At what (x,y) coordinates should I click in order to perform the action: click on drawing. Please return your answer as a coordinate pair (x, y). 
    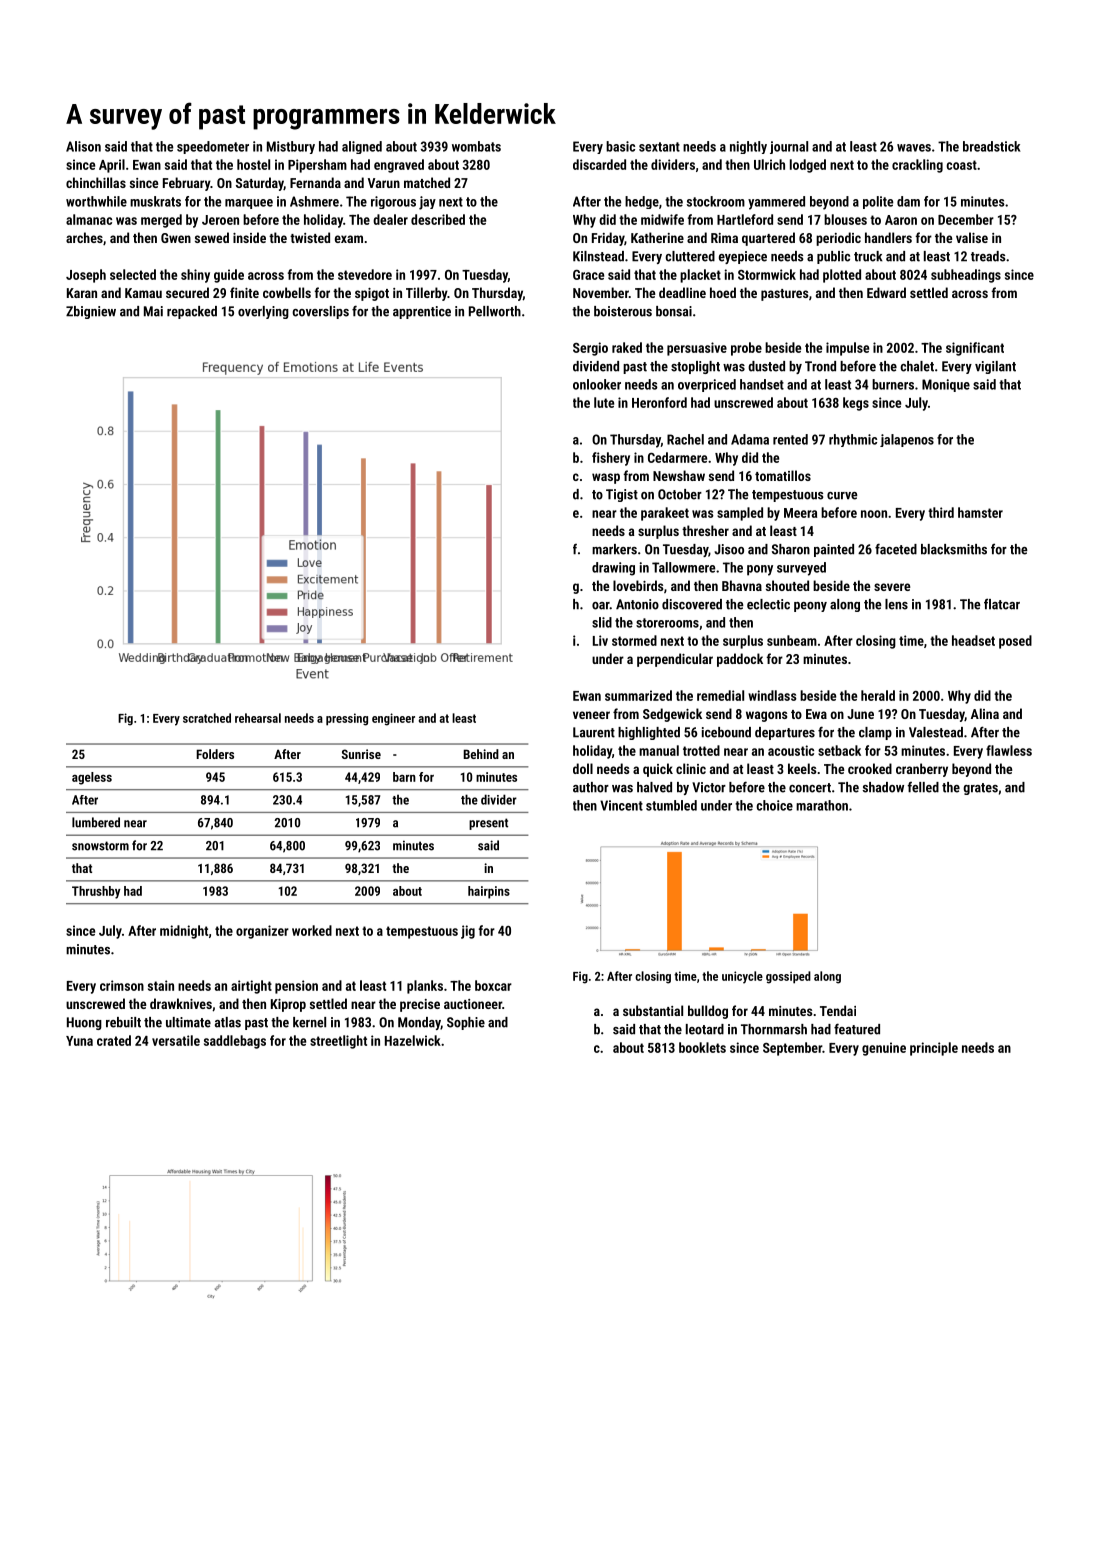
    Looking at the image, I should click on (613, 569).
